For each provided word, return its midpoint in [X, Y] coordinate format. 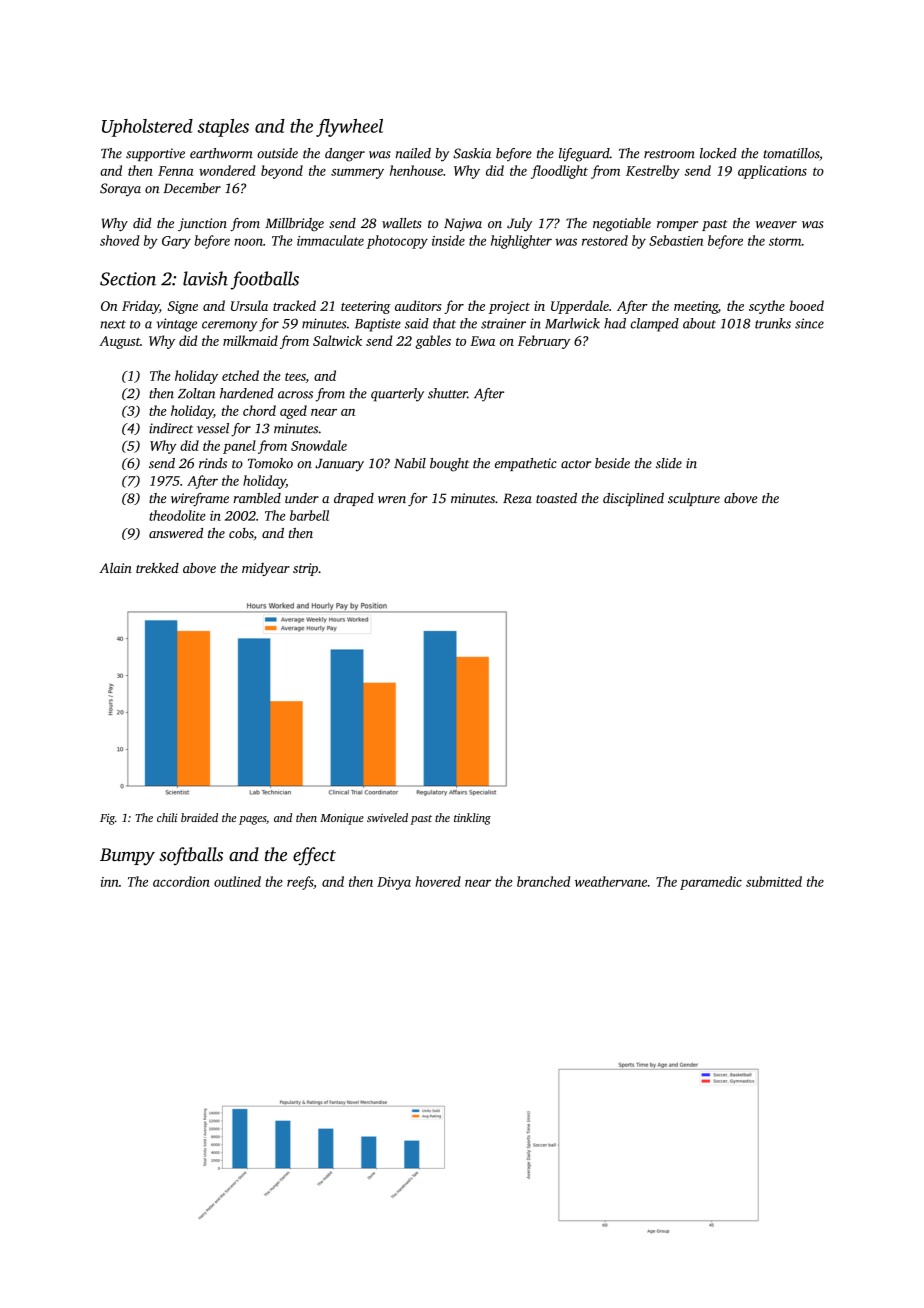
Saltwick [337, 340]
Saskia [472, 153]
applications [772, 172]
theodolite [177, 515]
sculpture [694, 499]
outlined [237, 881]
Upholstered [147, 128]
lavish [205, 278]
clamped [654, 325]
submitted [774, 881]
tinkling [472, 819]
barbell [309, 515]
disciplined [633, 499]
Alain [115, 567]
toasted [556, 498]
